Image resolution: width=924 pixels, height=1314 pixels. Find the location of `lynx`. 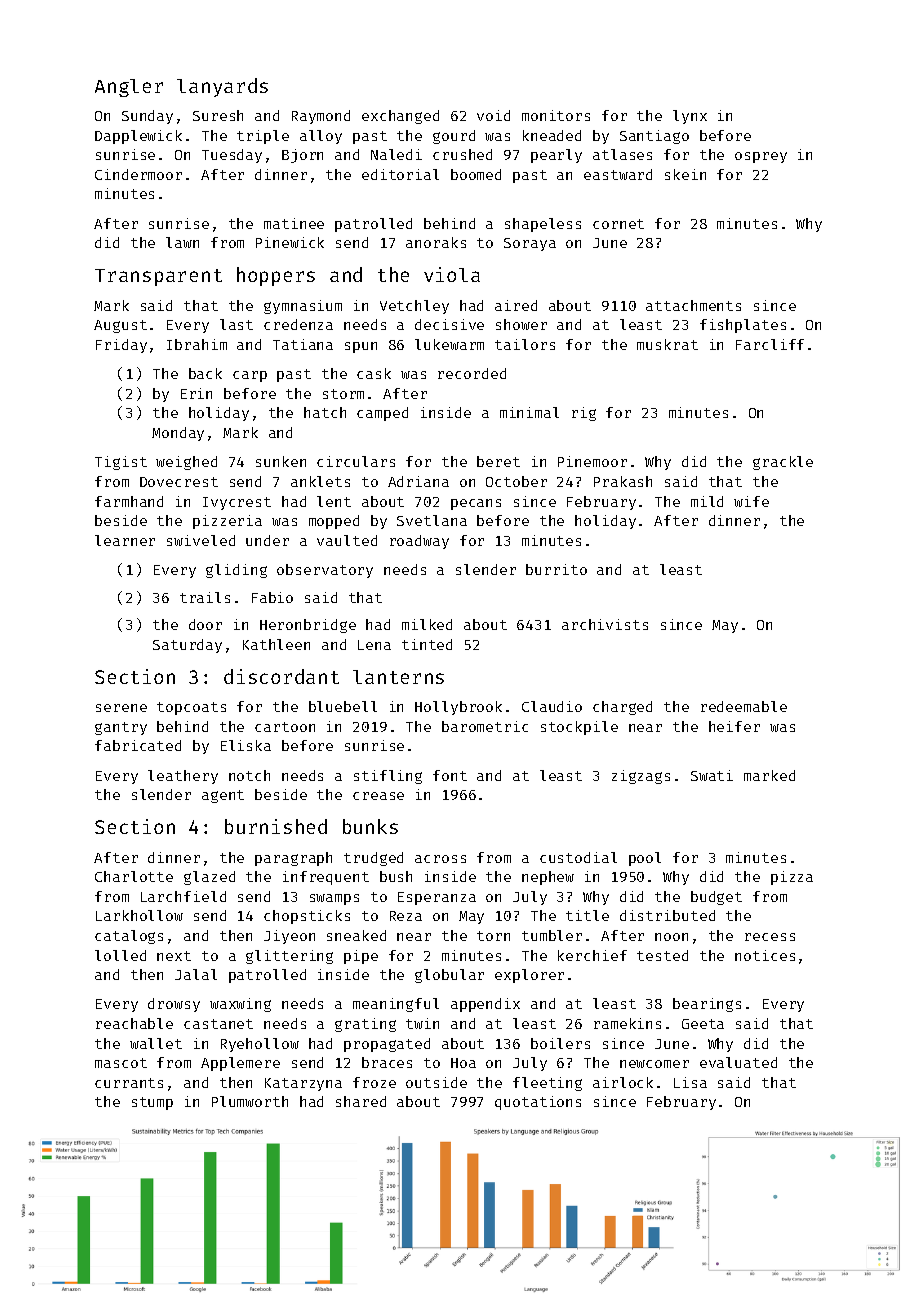

lynx is located at coordinates (690, 117).
